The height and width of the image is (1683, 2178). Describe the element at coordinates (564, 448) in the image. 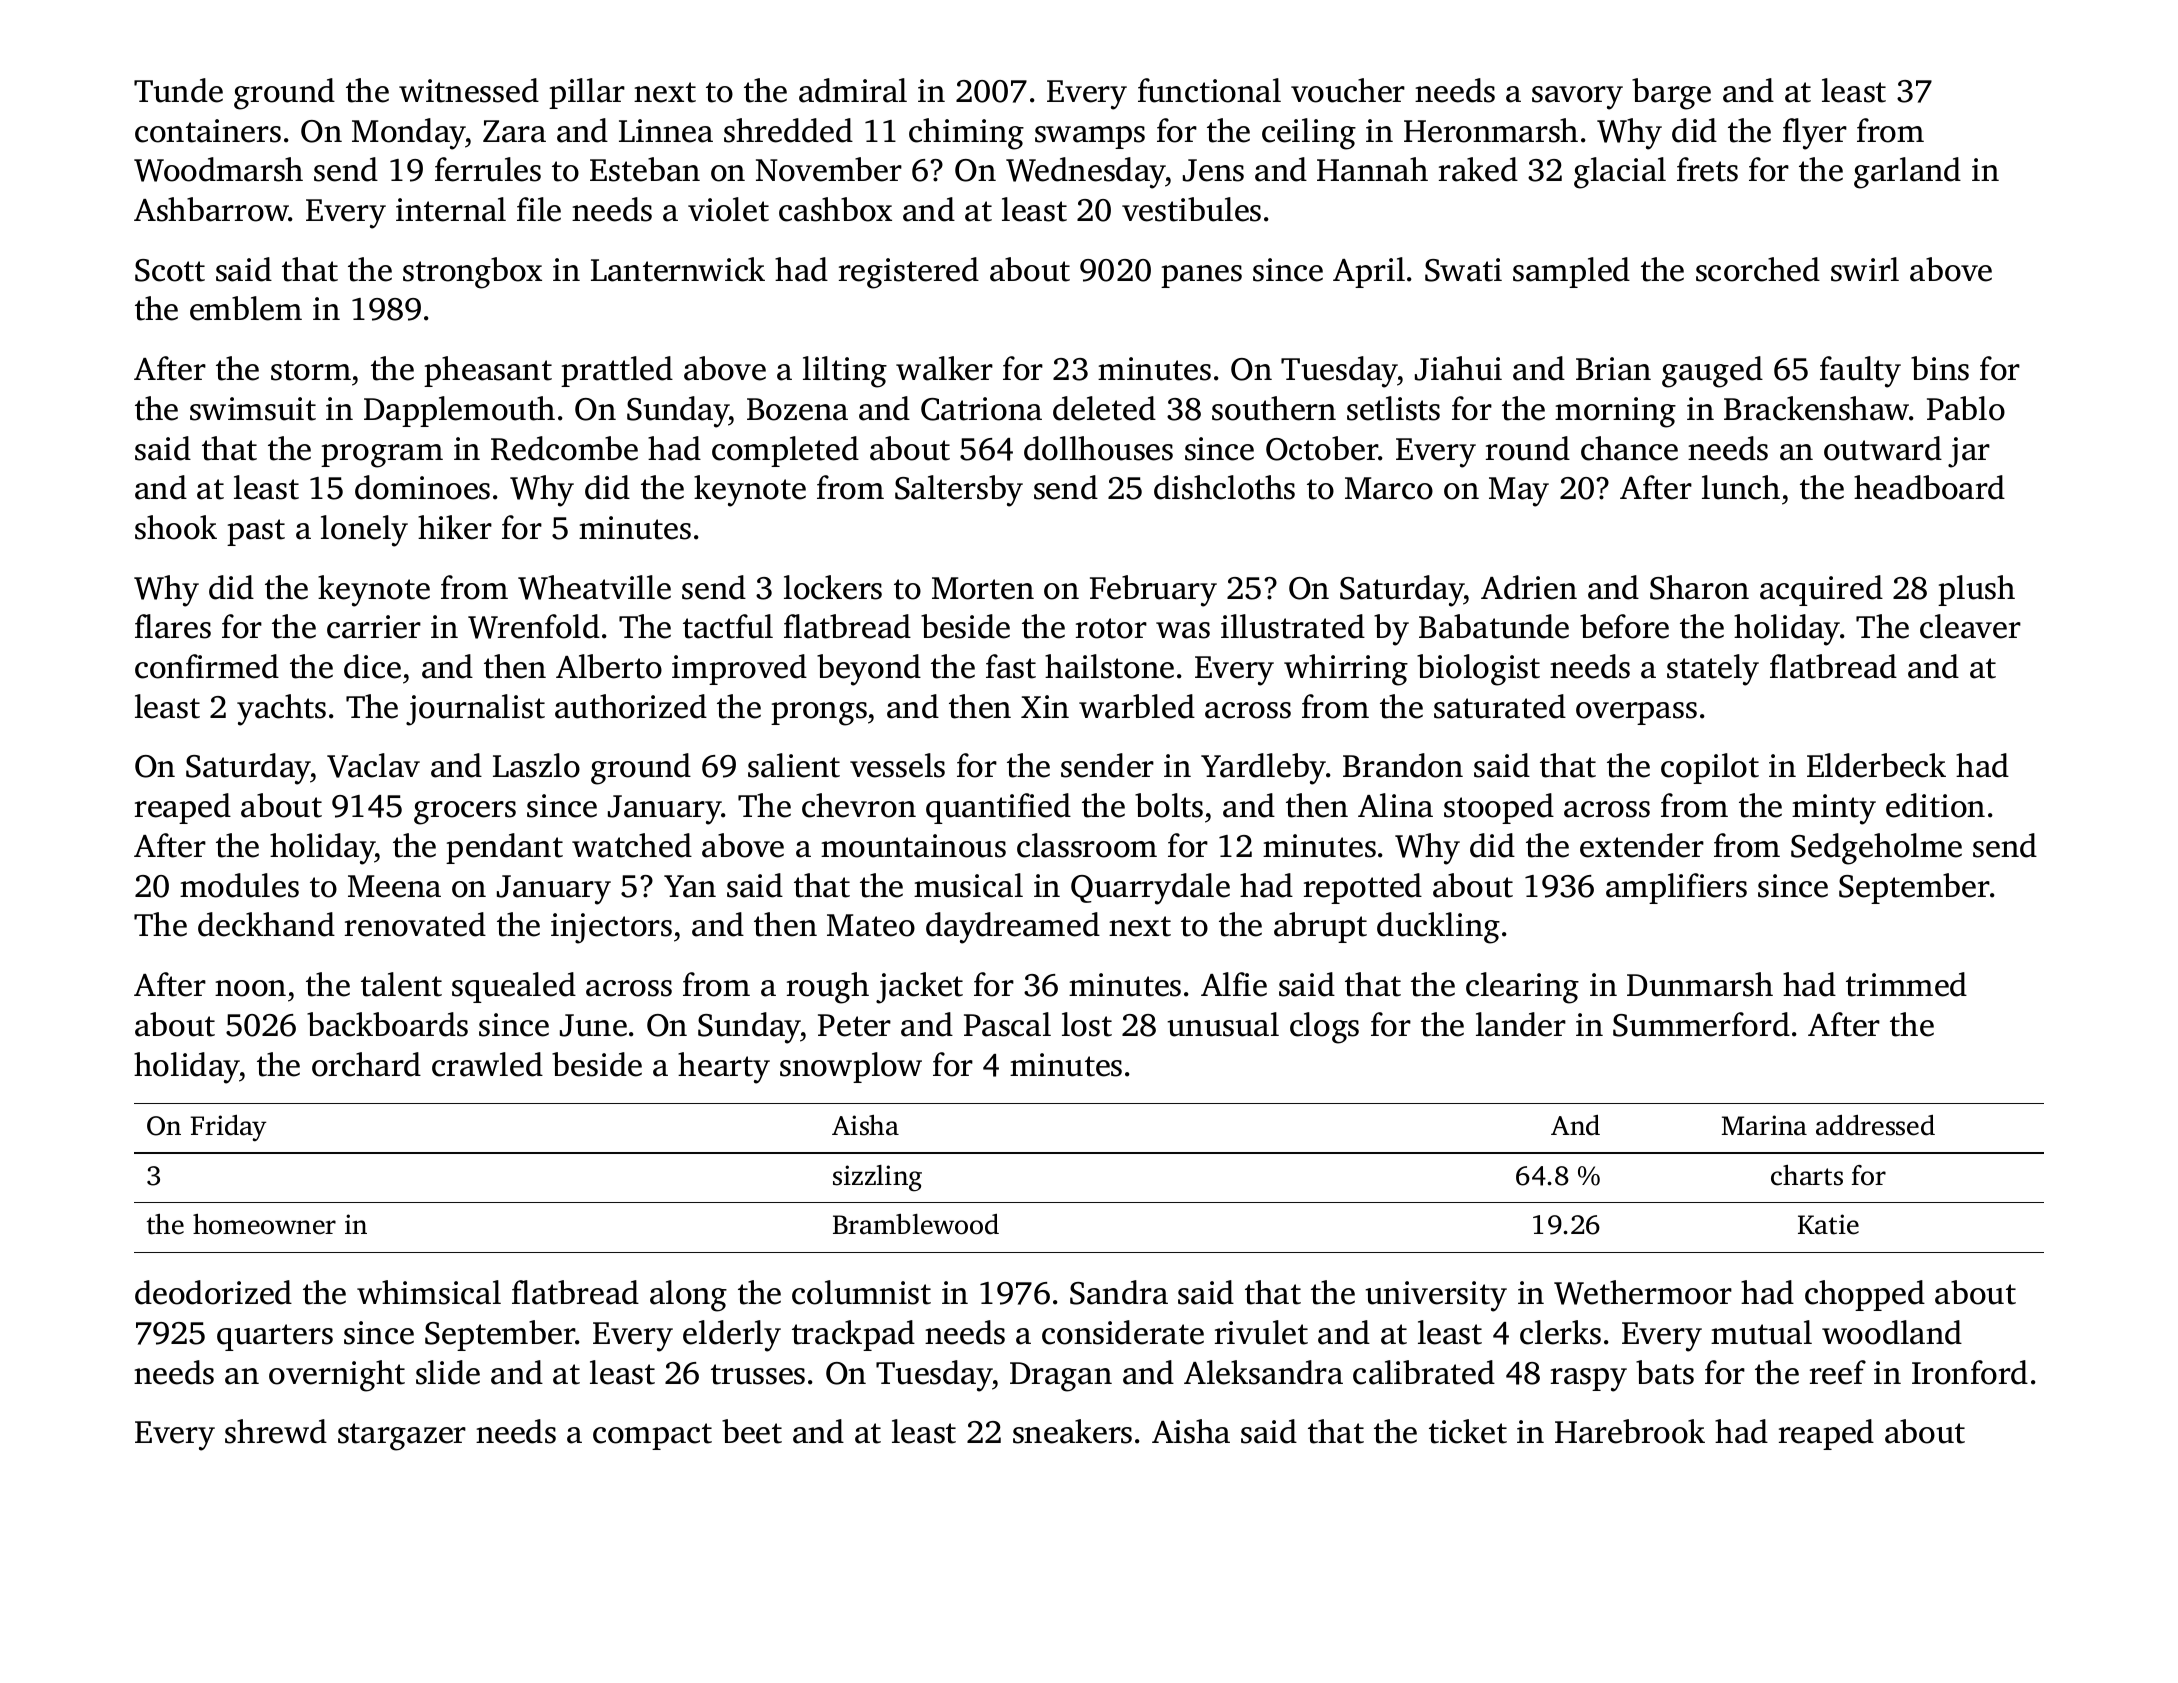

I see `Redcombe` at that location.
